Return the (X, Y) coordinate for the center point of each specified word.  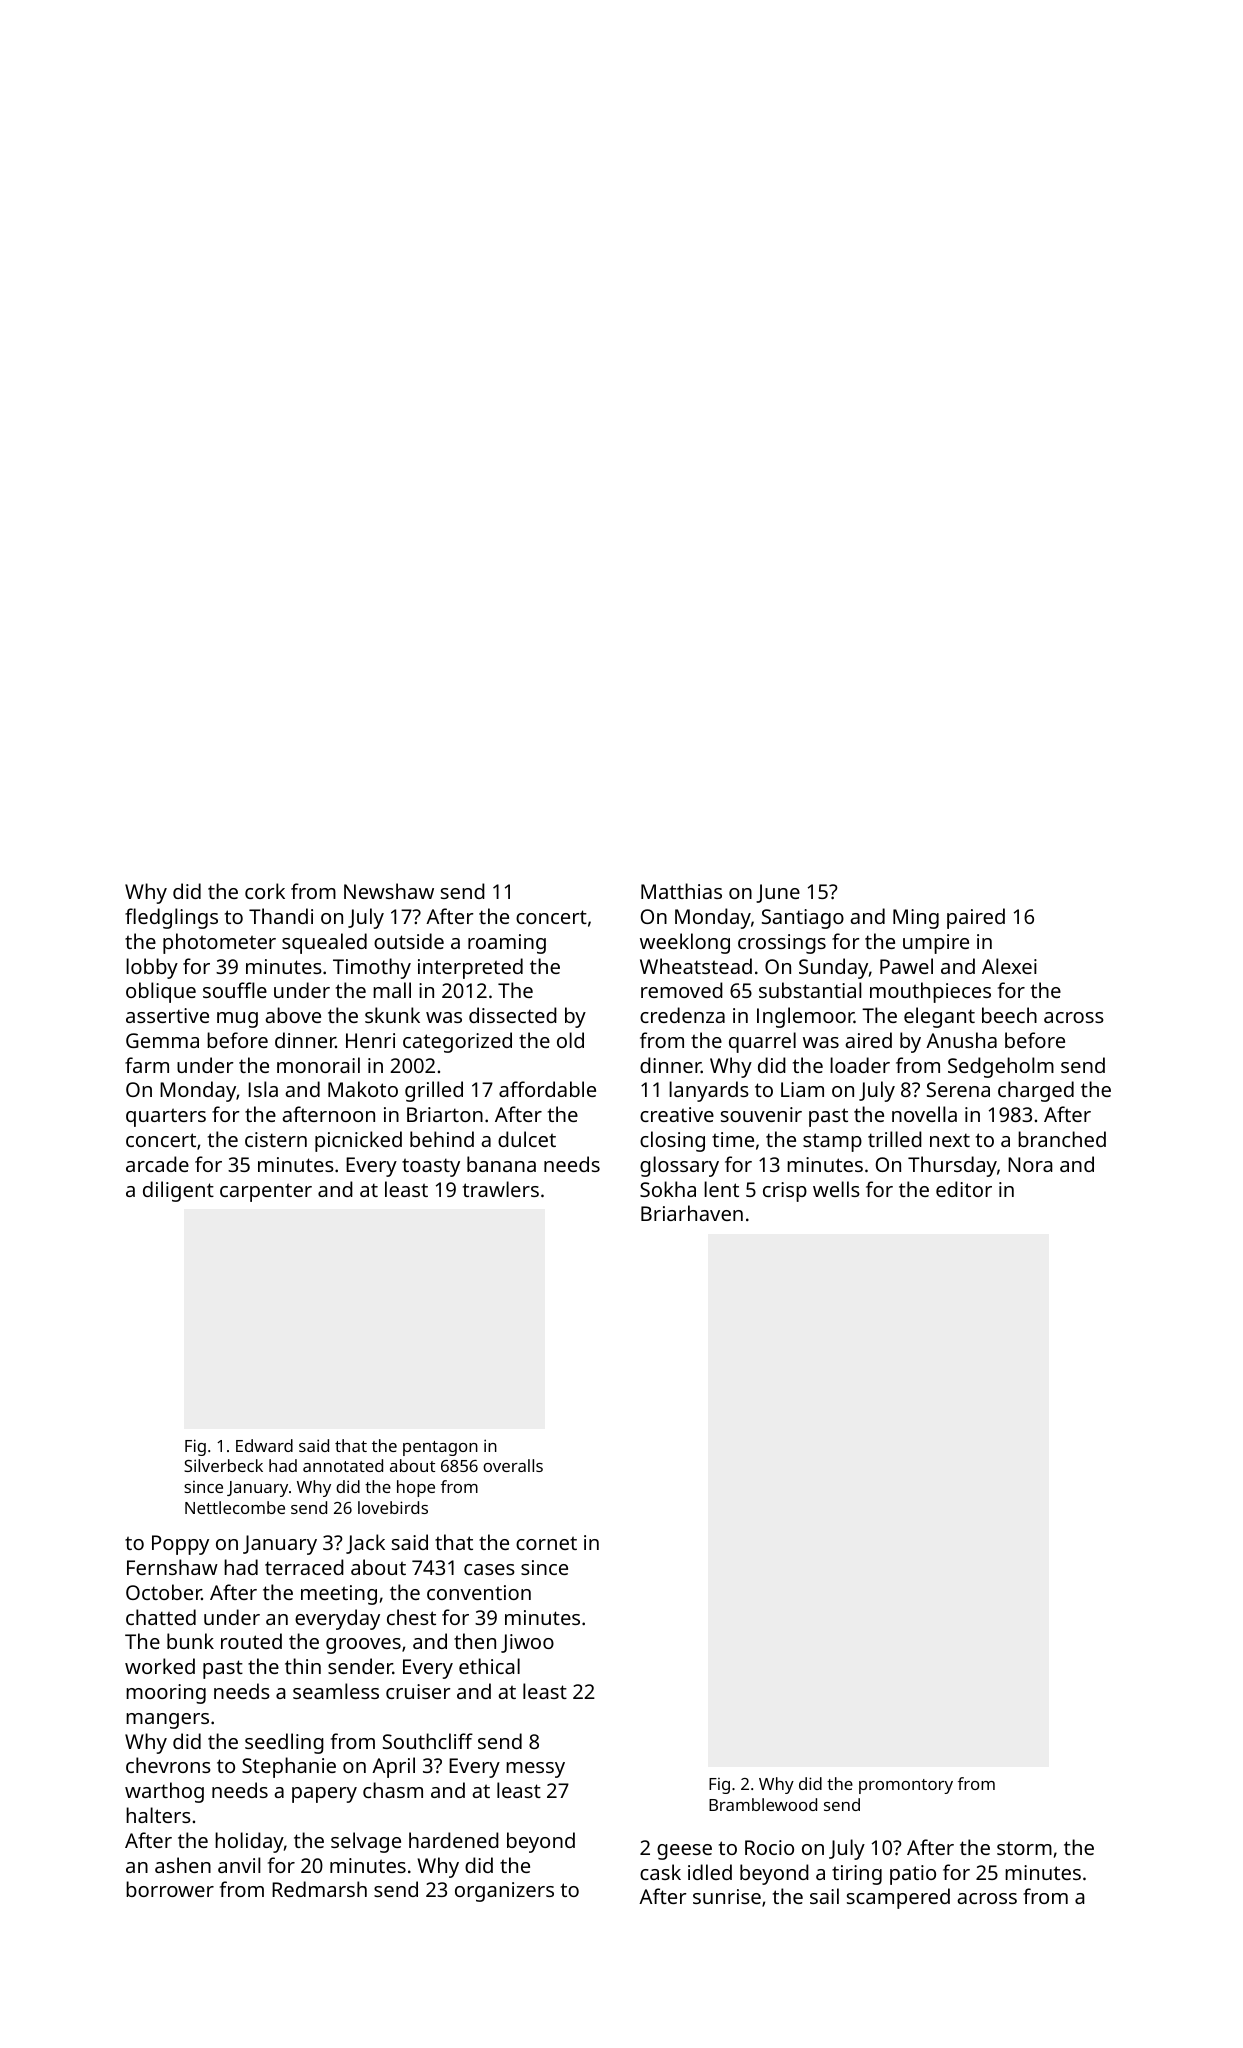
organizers (504, 1892)
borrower (170, 1889)
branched (1062, 1139)
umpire (936, 944)
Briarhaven (692, 1213)
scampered (898, 1898)
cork (265, 891)
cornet (546, 1543)
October (164, 1592)
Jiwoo (527, 1643)
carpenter (266, 1192)
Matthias (681, 891)
